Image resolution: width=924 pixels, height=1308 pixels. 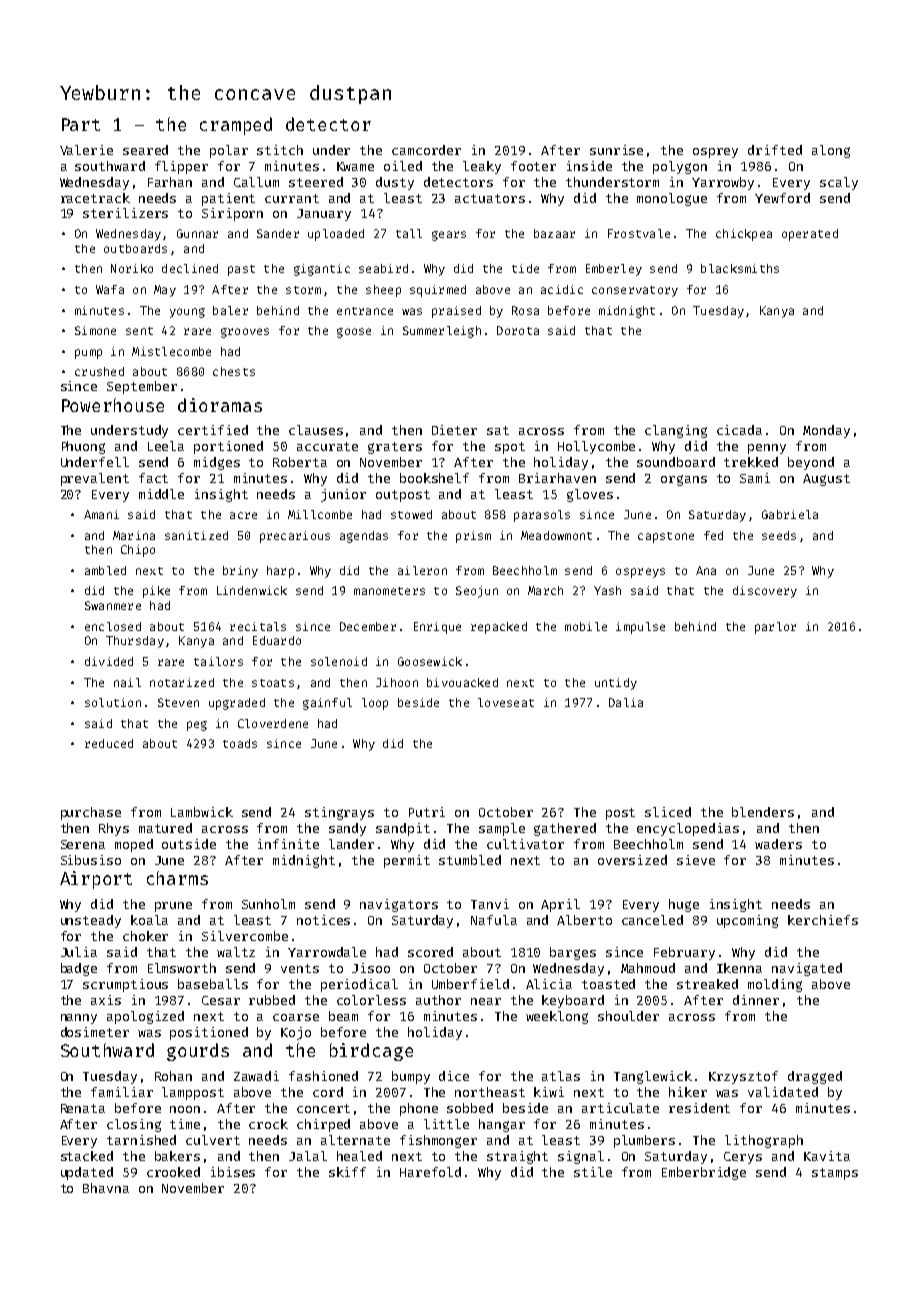 What do you see at coordinates (113, 626) in the screenshot?
I see `enclosed` at bounding box center [113, 626].
